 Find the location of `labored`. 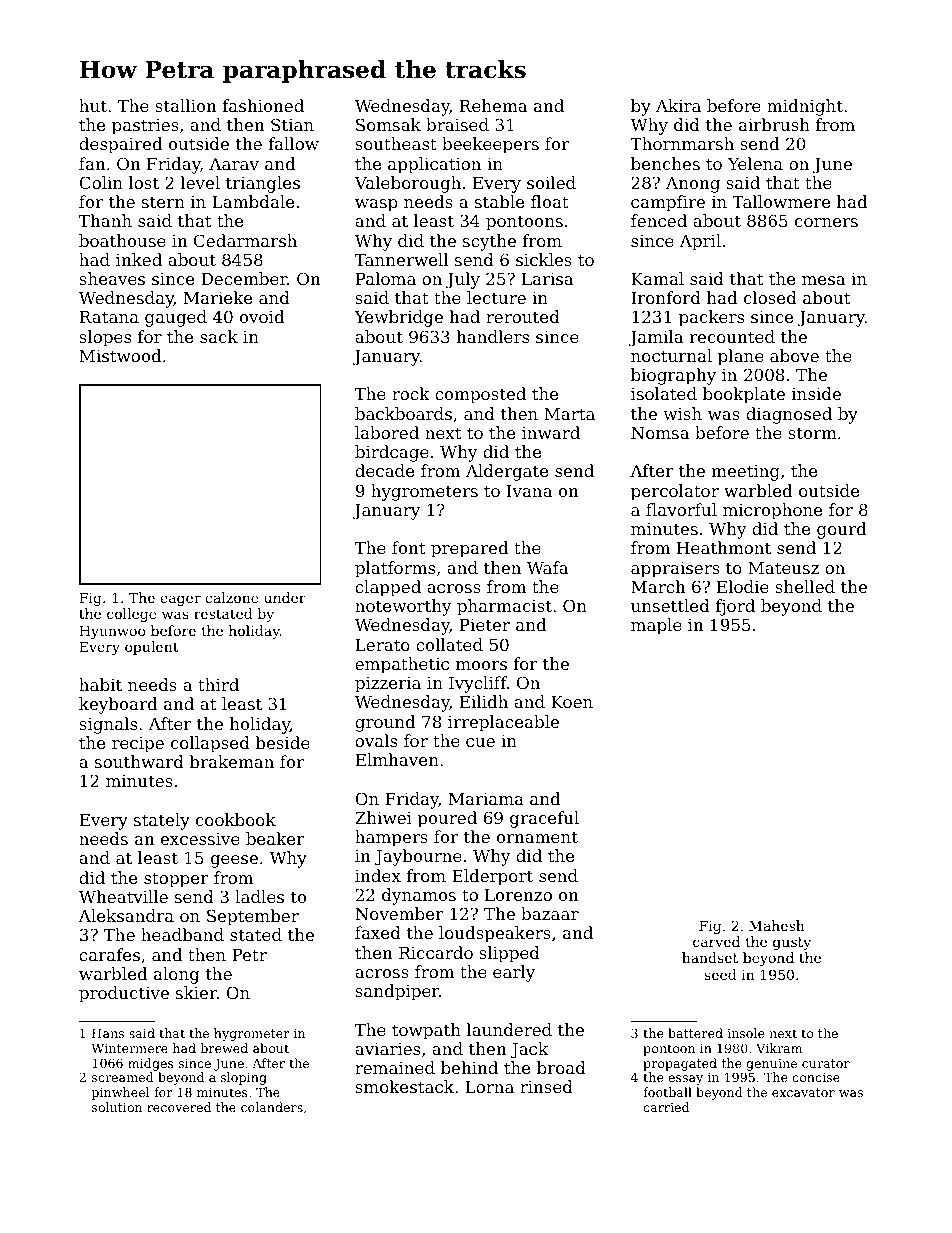

labored is located at coordinates (387, 432).
